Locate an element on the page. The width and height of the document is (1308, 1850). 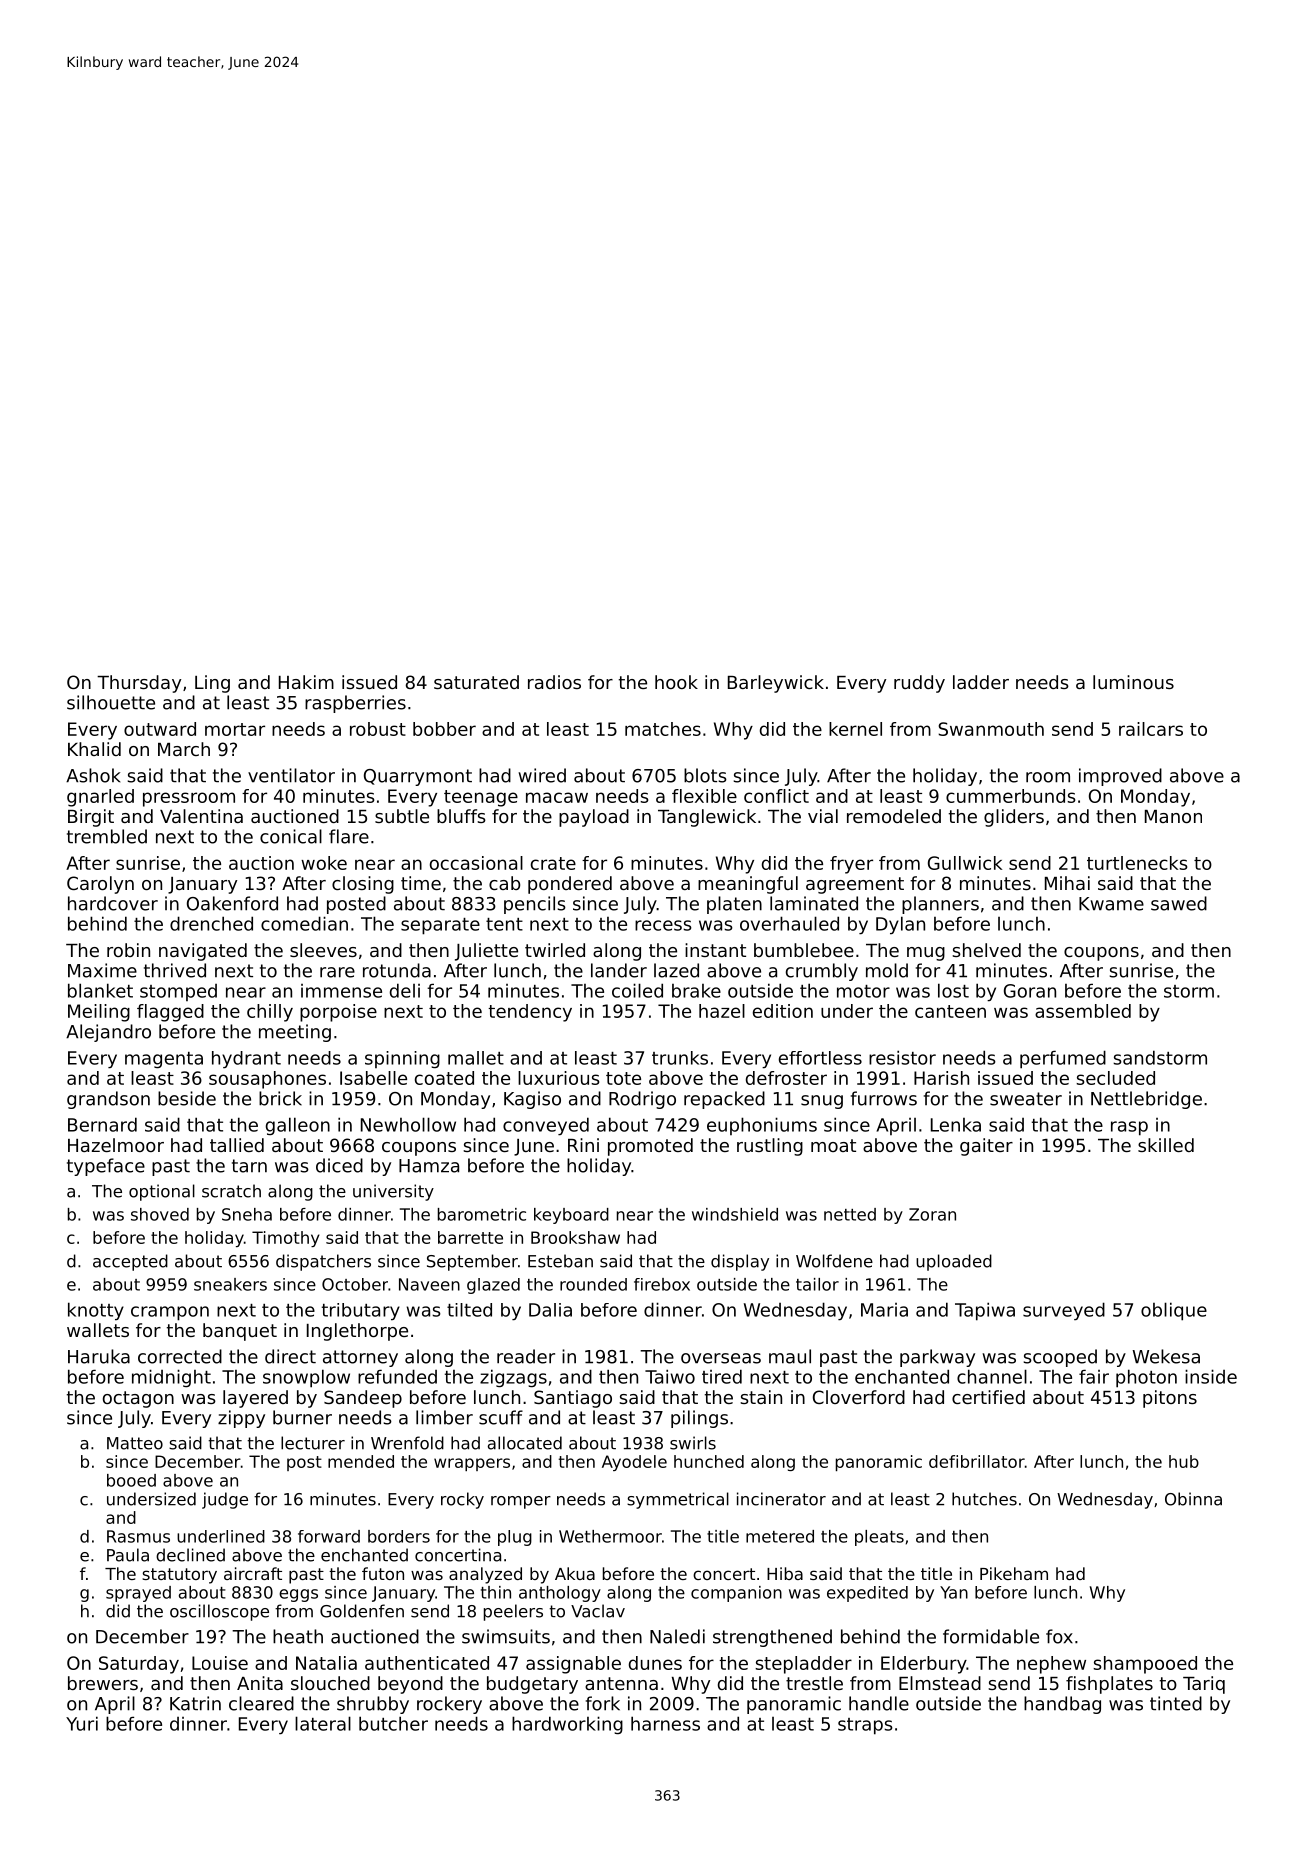
inside is located at coordinates (1211, 1376).
